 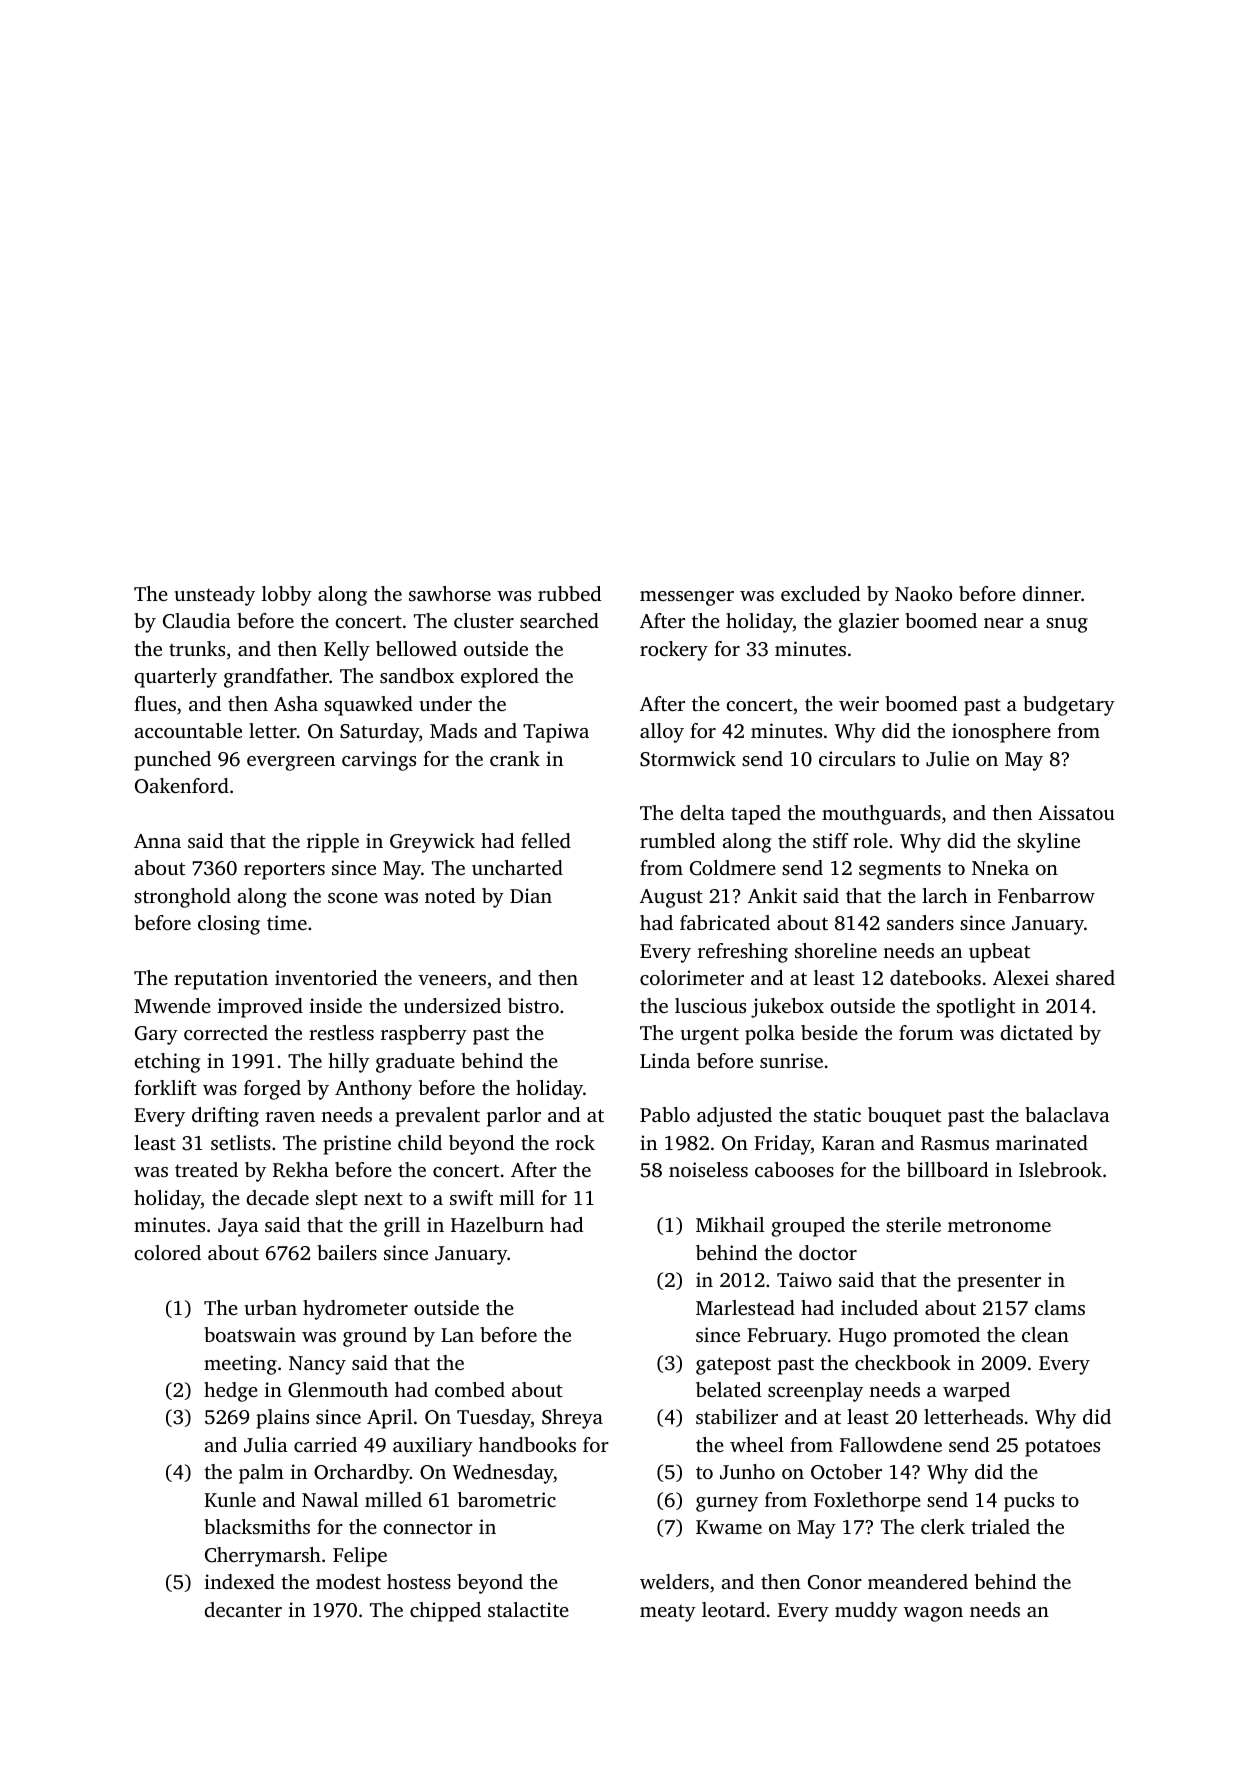 What do you see at coordinates (206, 1169) in the image?
I see `treated` at bounding box center [206, 1169].
